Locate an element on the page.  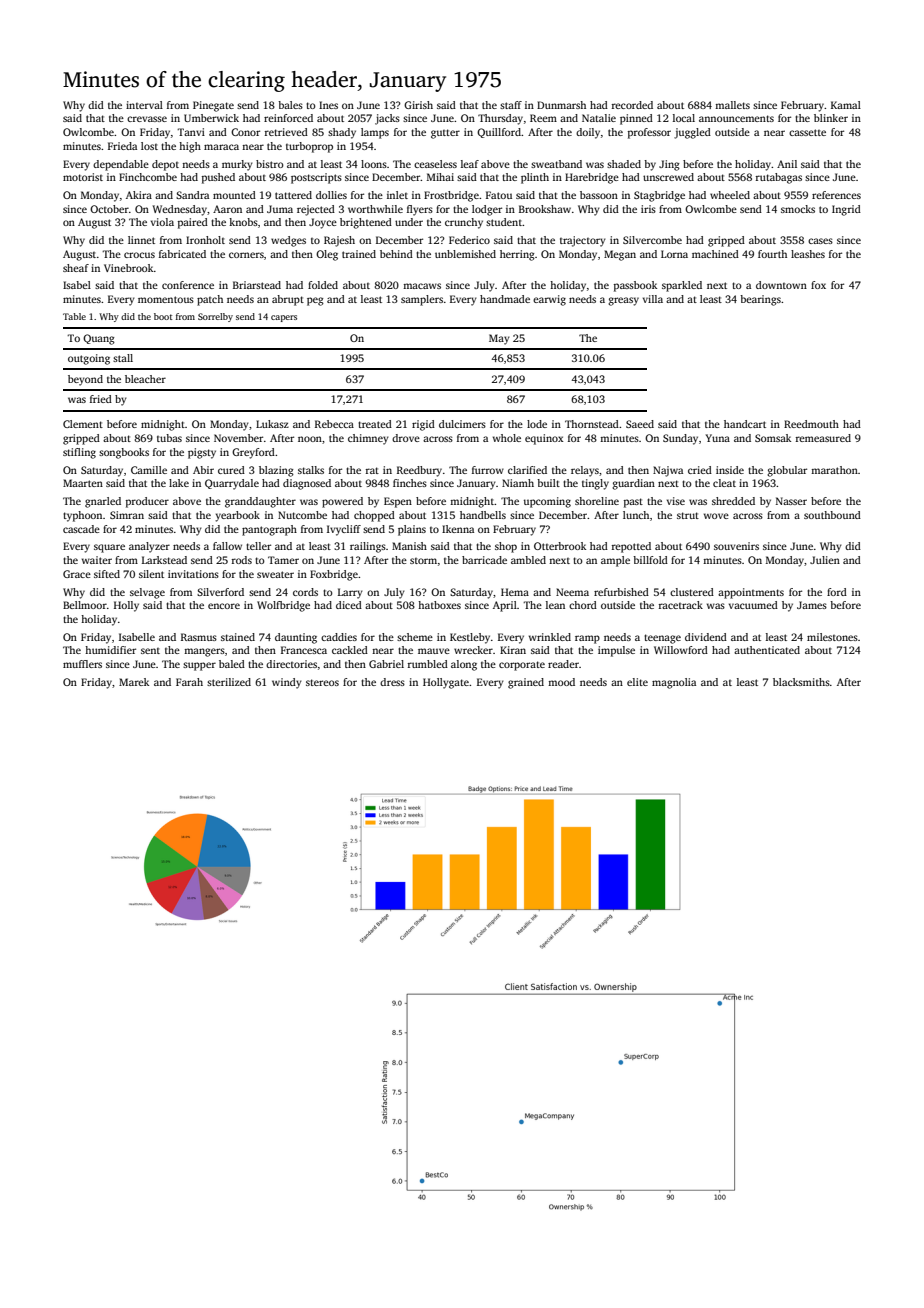
leashes is located at coordinates (808, 254).
